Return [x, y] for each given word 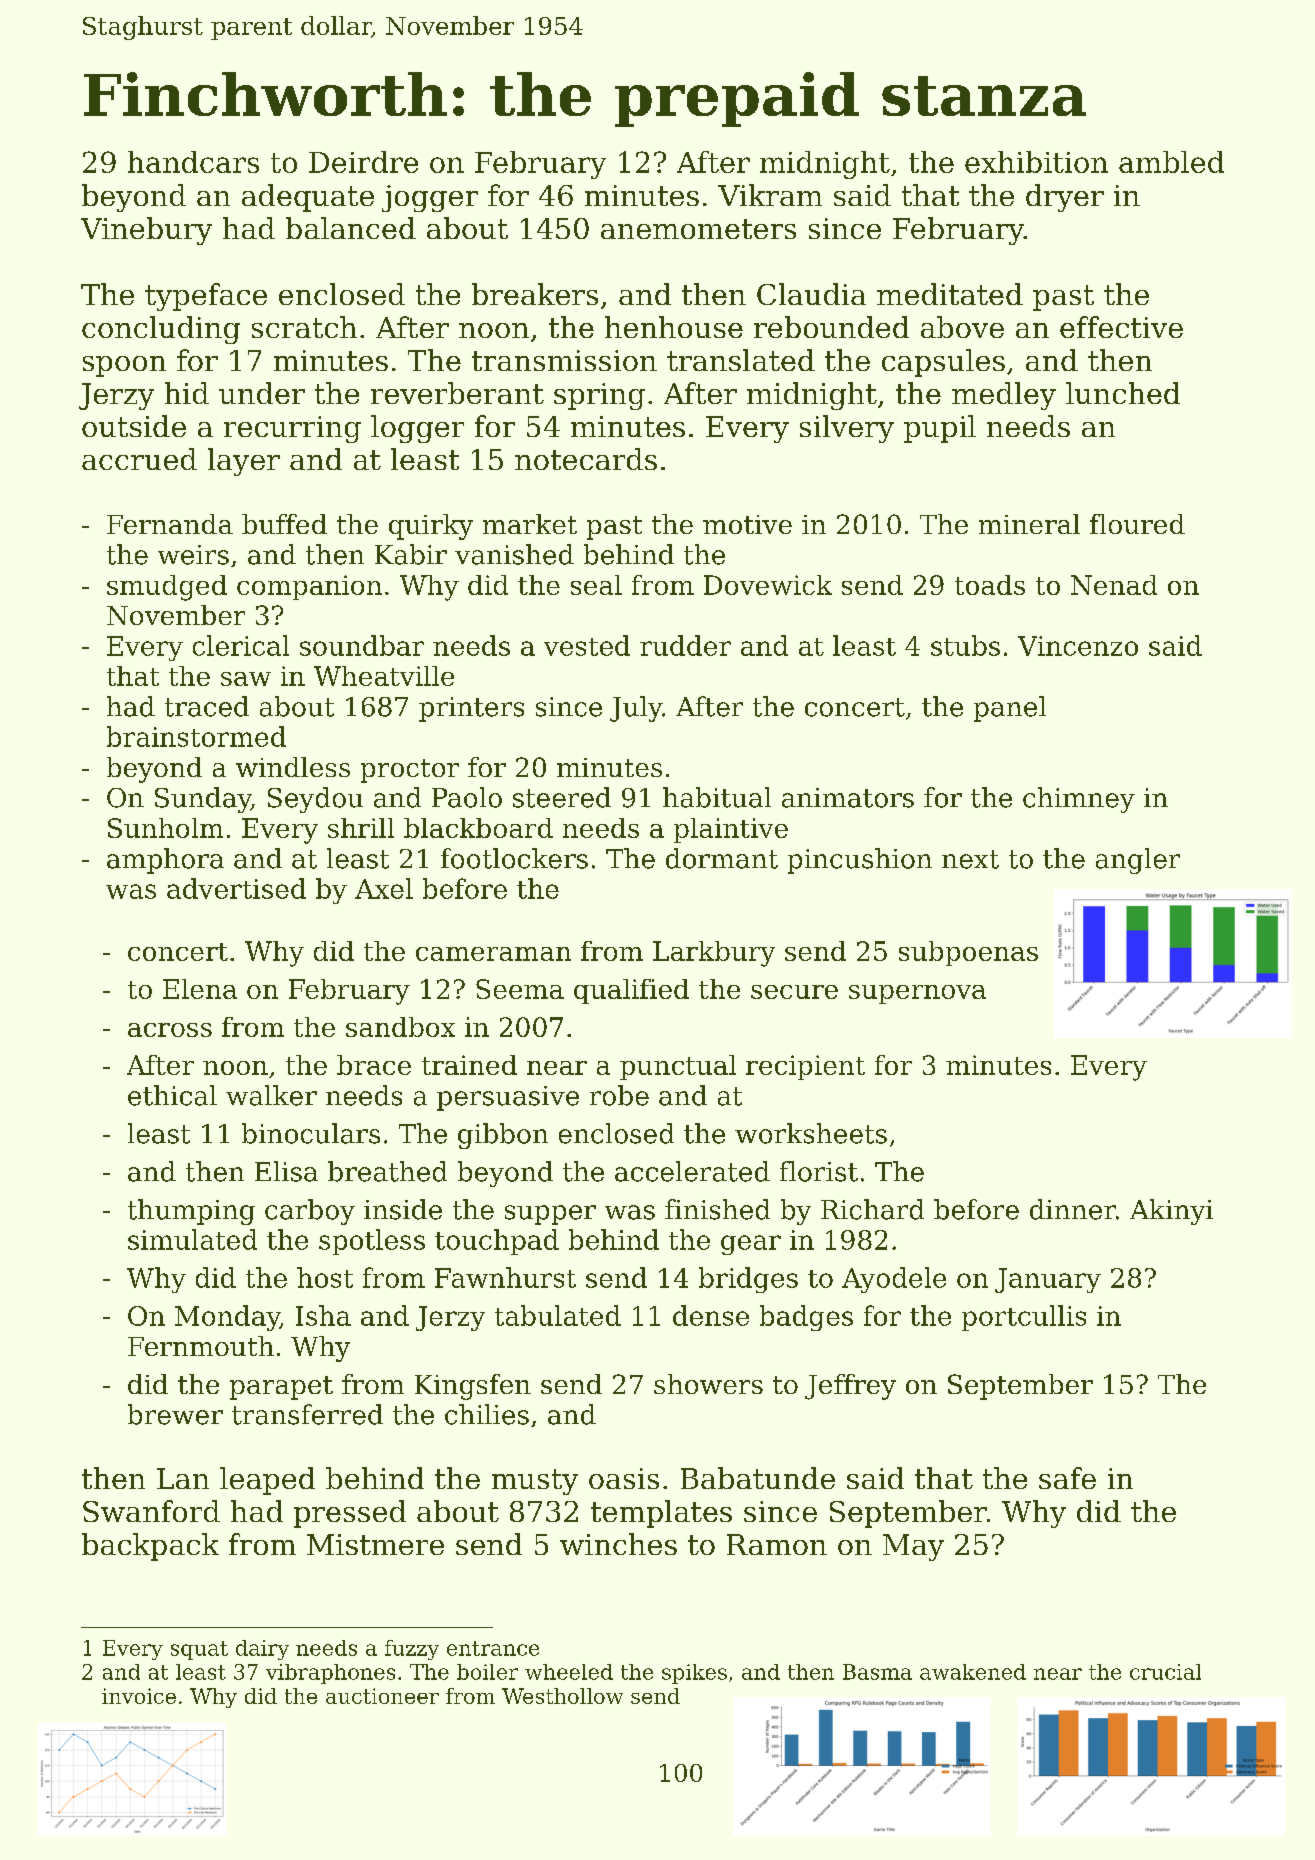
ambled [1171, 162]
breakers [535, 294]
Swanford [151, 1511]
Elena [200, 989]
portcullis [1024, 1318]
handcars [193, 162]
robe [619, 1095]
